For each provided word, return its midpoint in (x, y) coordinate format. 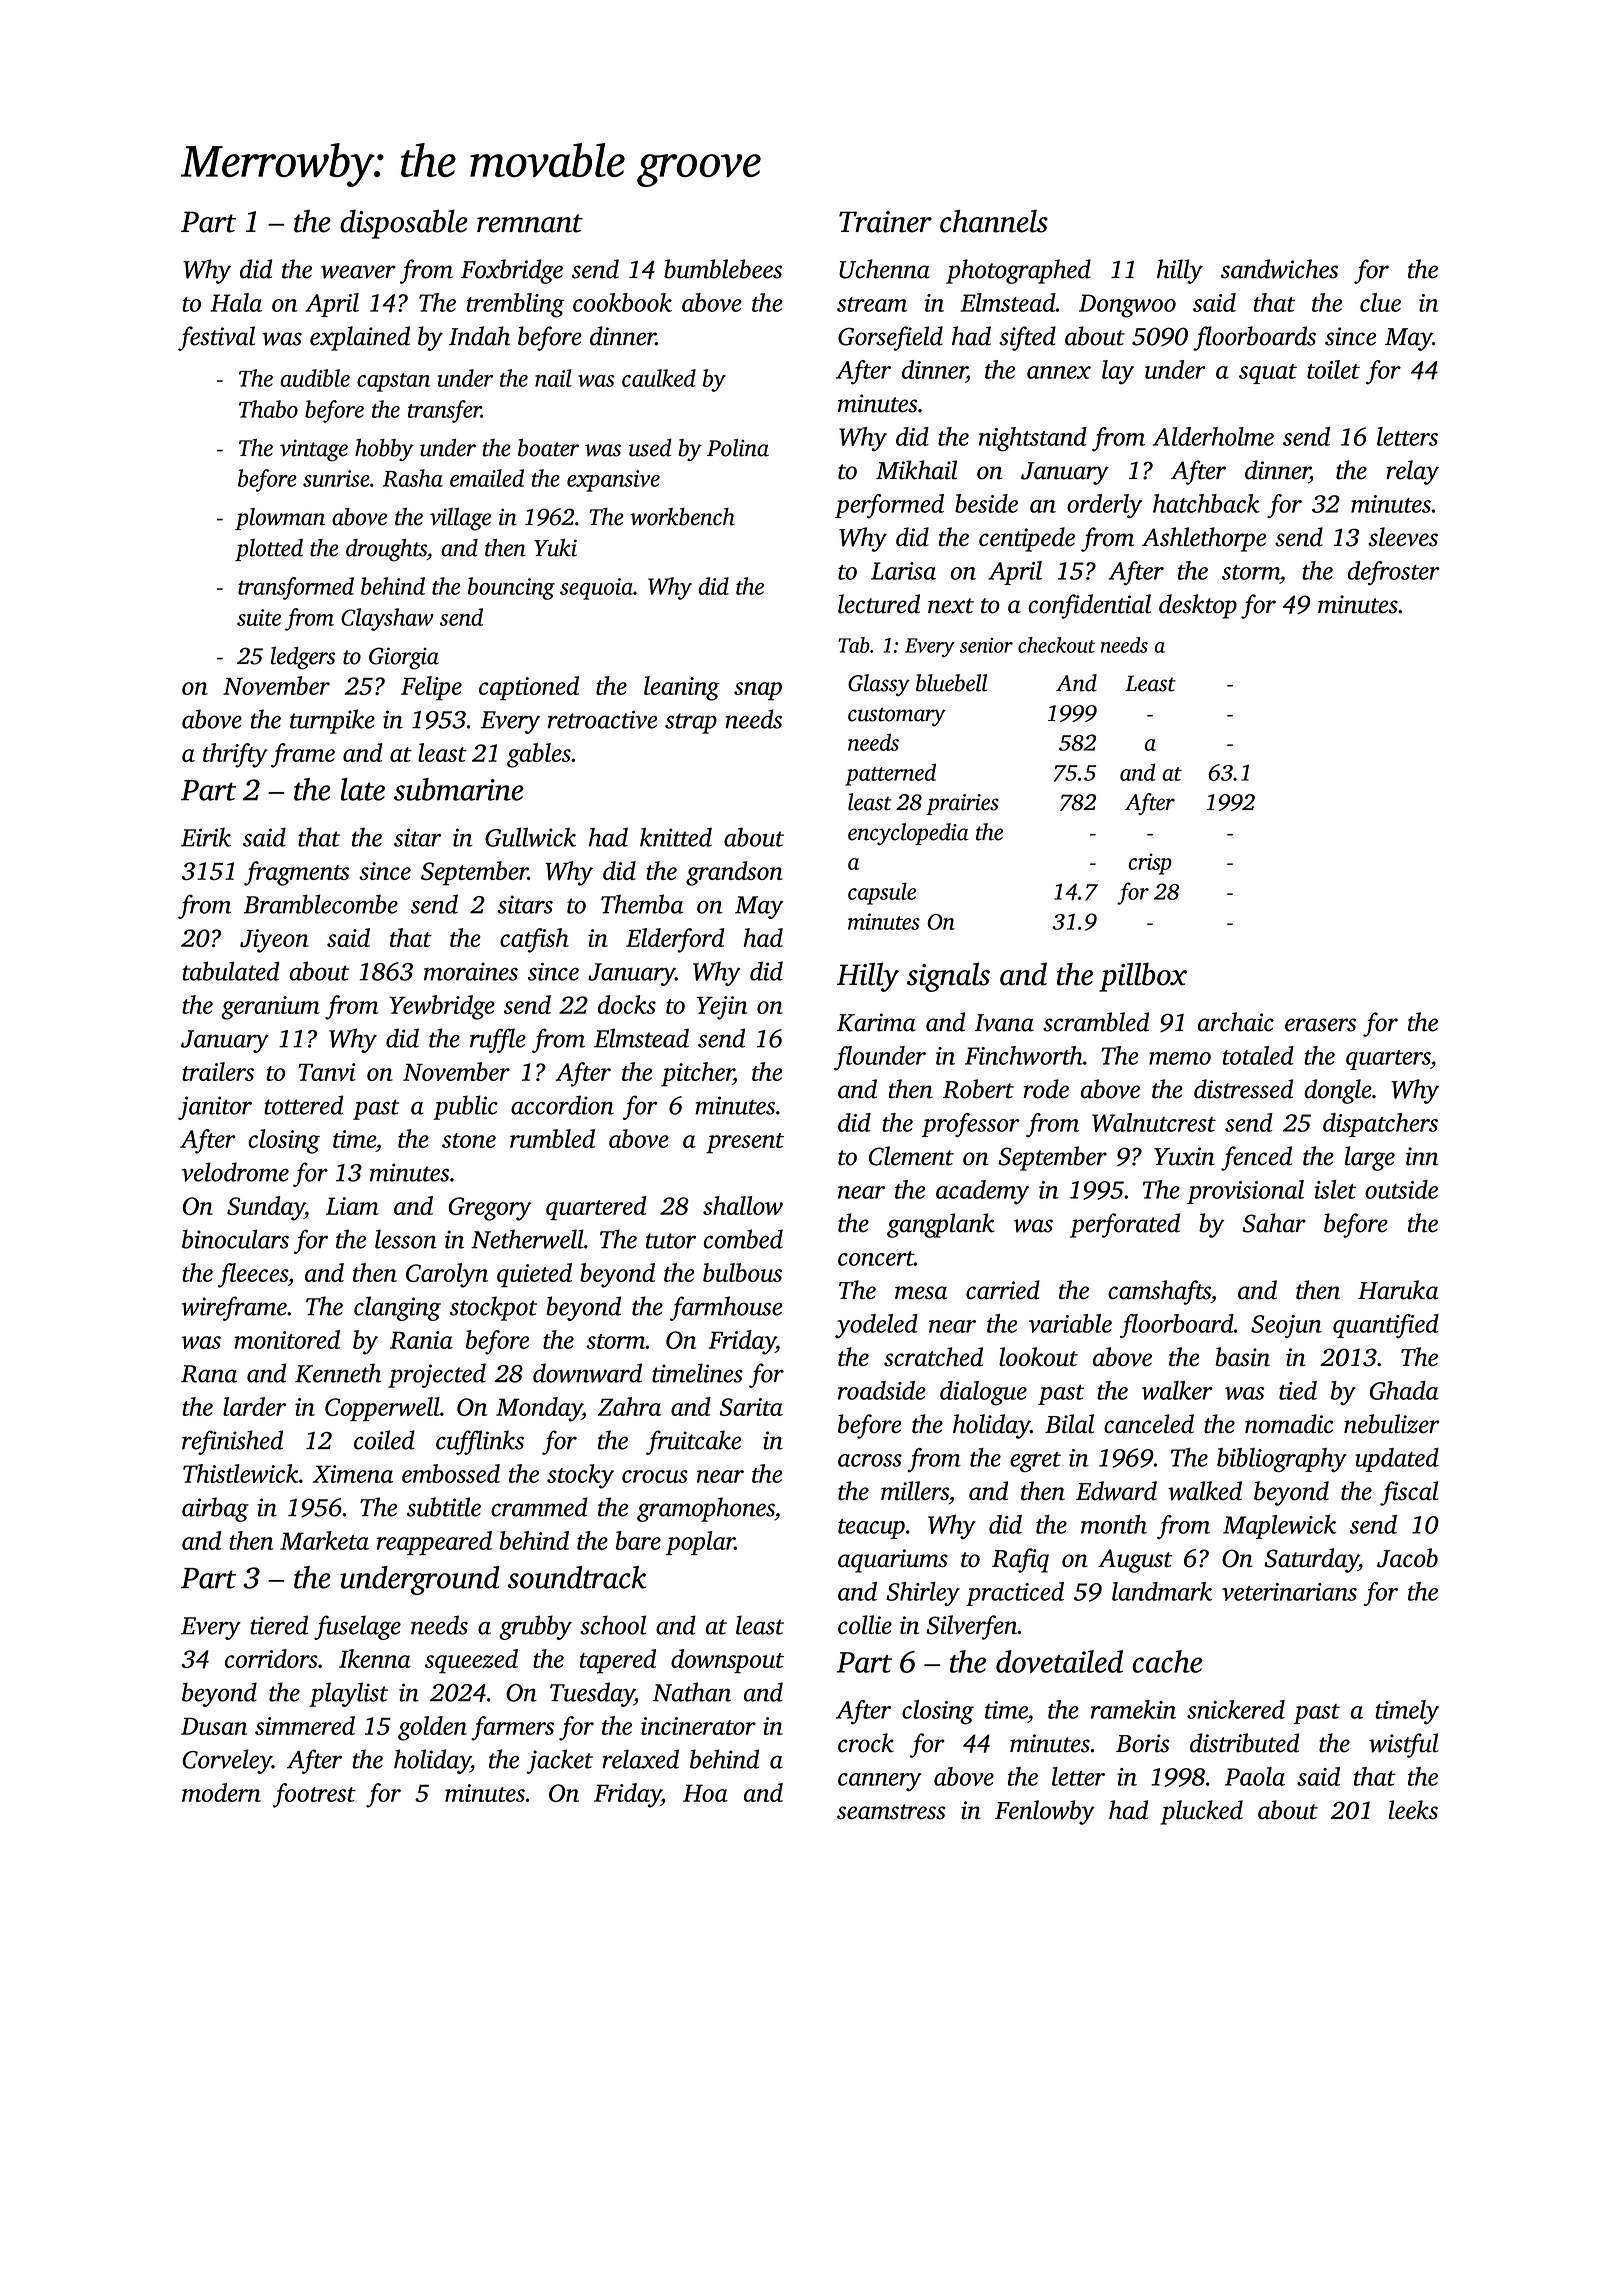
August (1135, 1561)
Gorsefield (890, 338)
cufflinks (480, 1442)
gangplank (941, 1225)
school (613, 1625)
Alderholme (1213, 436)
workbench (682, 517)
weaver (358, 272)
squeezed (471, 1661)
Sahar (1274, 1223)
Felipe (431, 688)
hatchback (1206, 503)
